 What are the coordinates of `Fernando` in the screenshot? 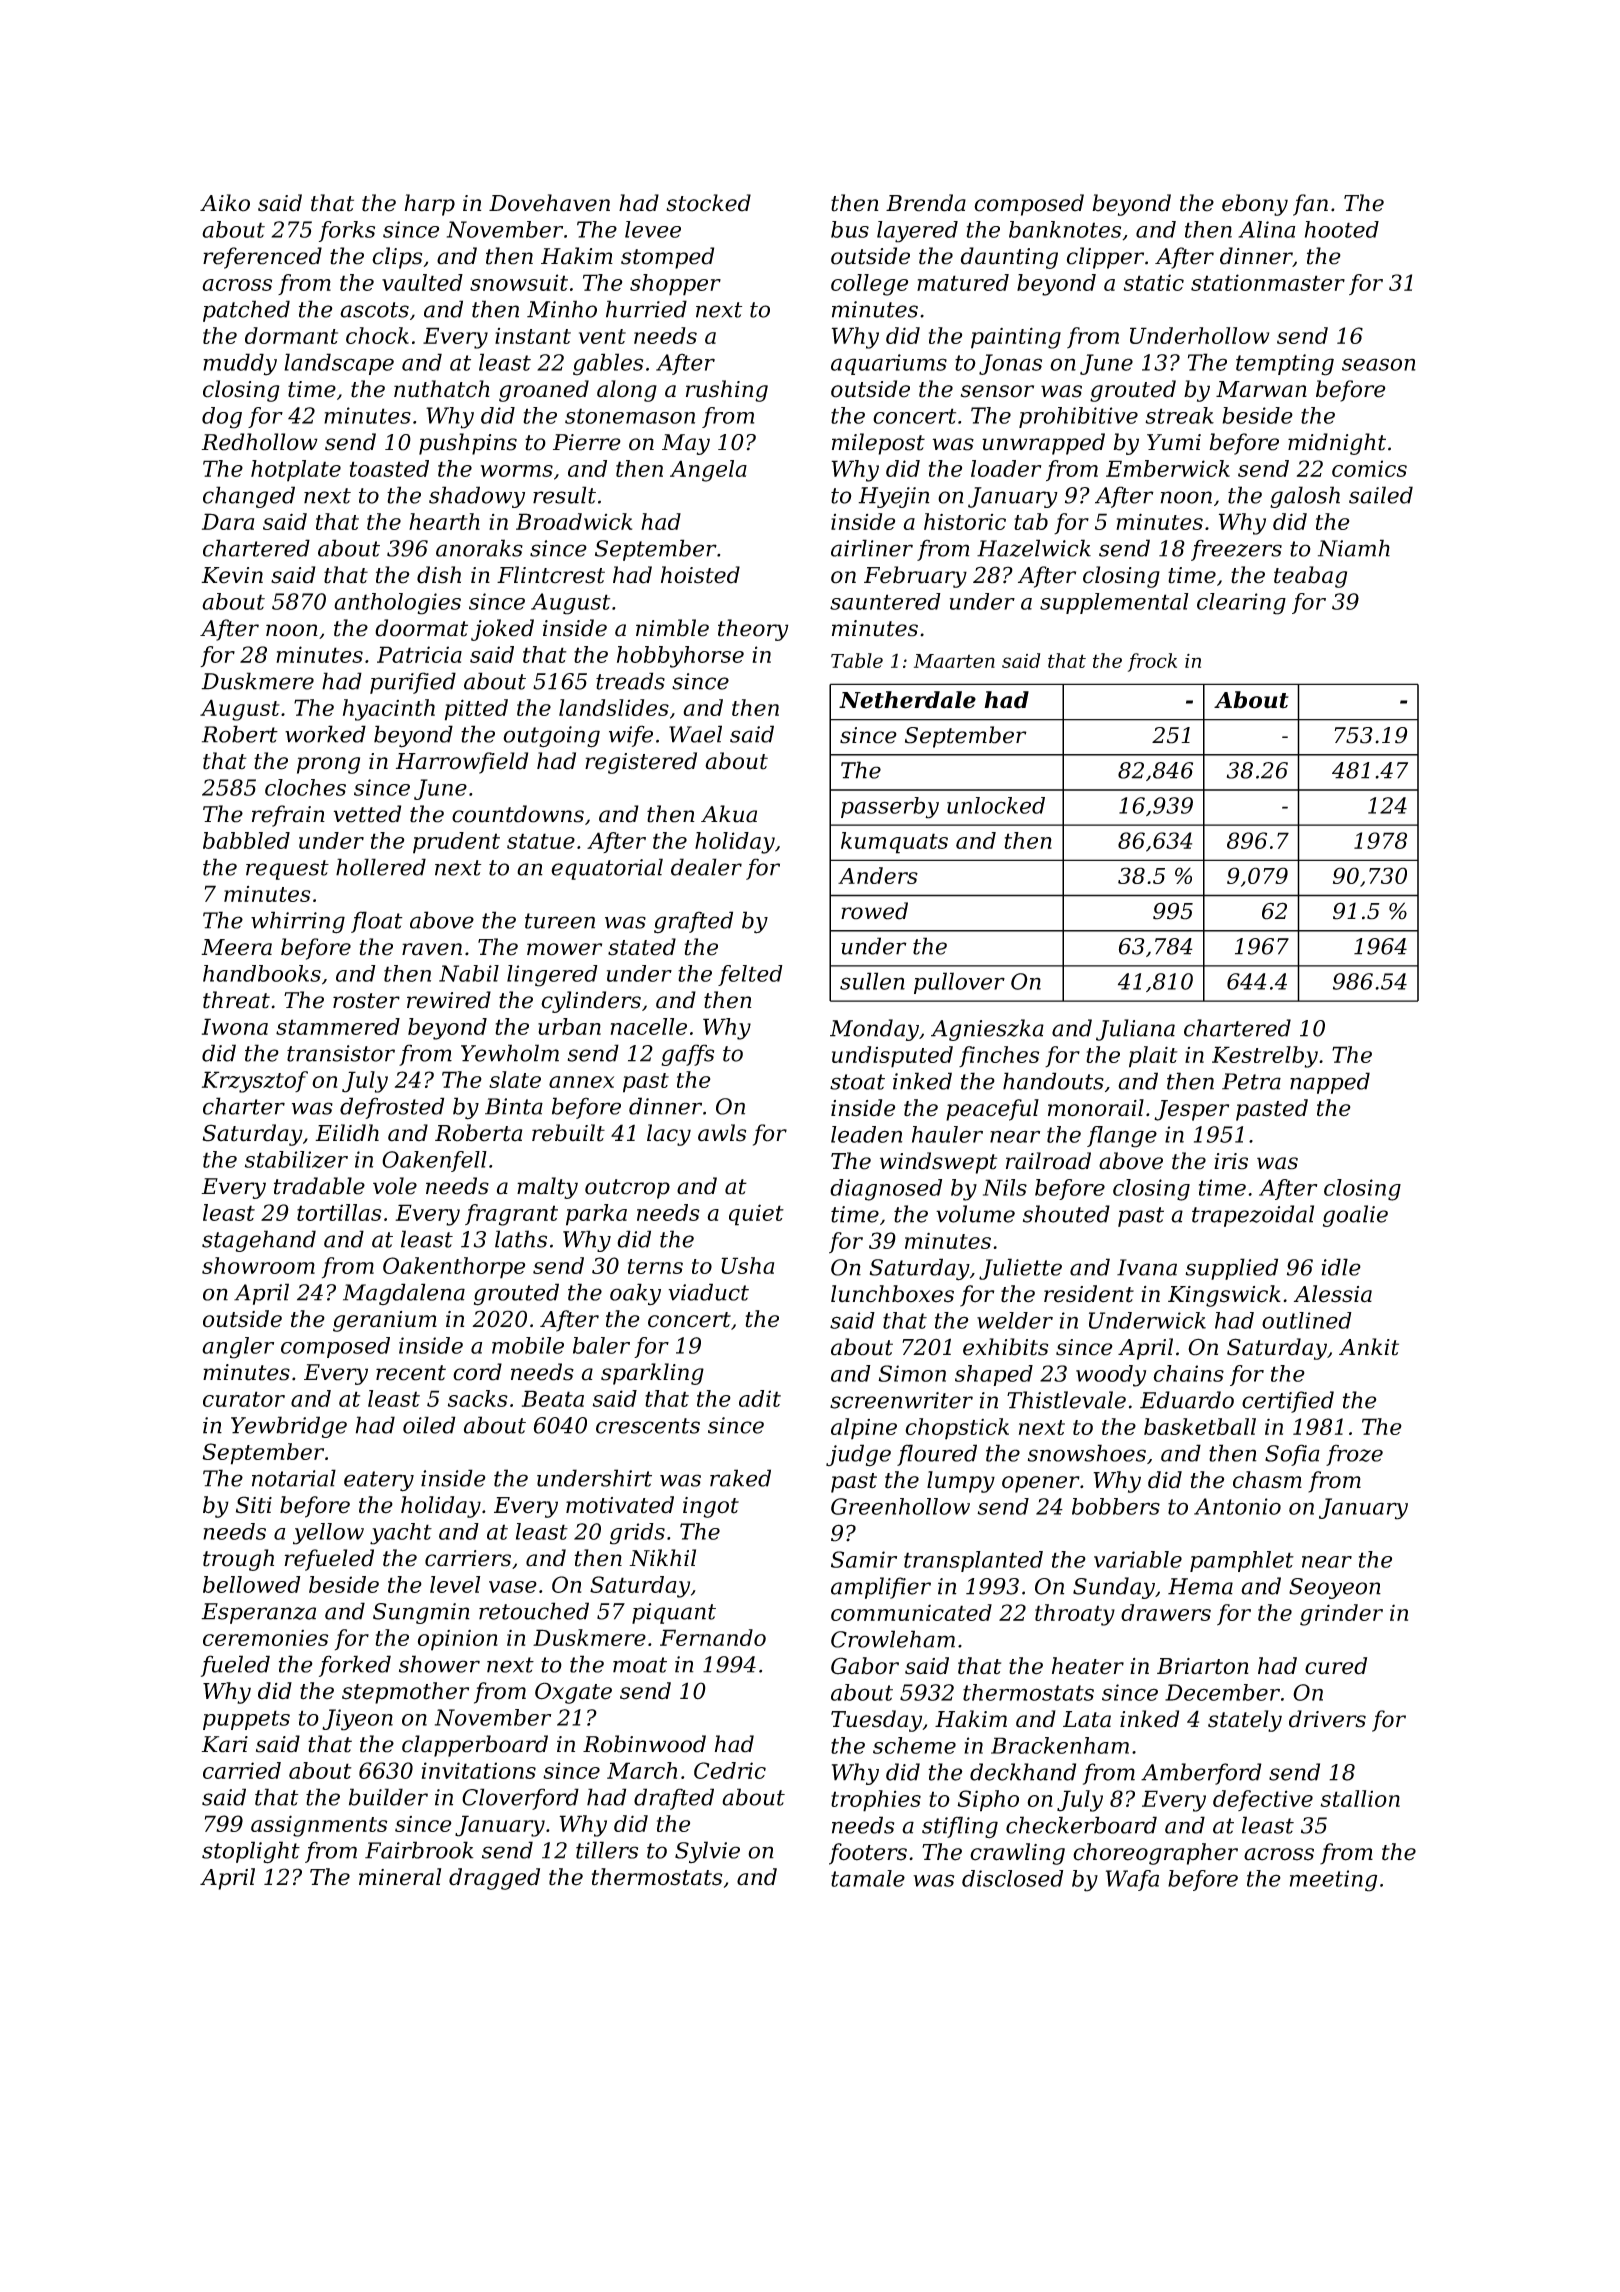 It's located at (713, 1637).
